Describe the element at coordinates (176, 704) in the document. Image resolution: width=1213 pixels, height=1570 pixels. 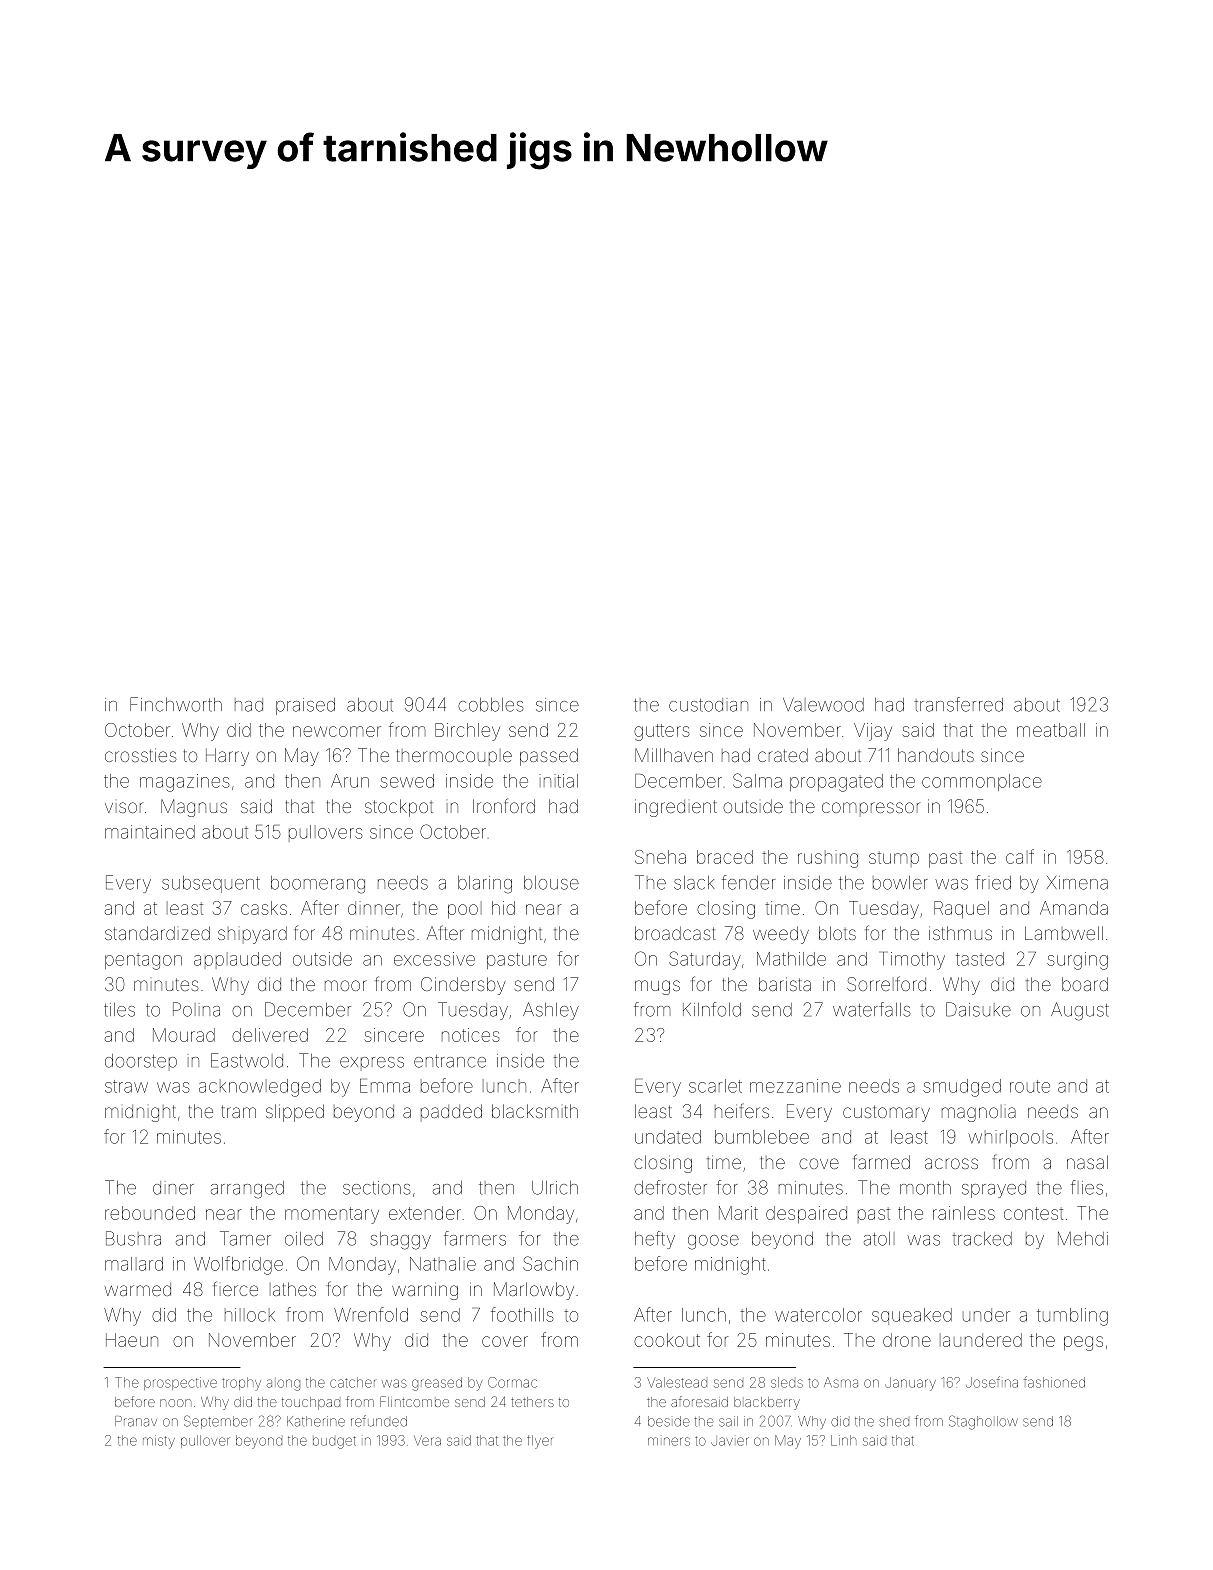
I see `Finchworth` at that location.
